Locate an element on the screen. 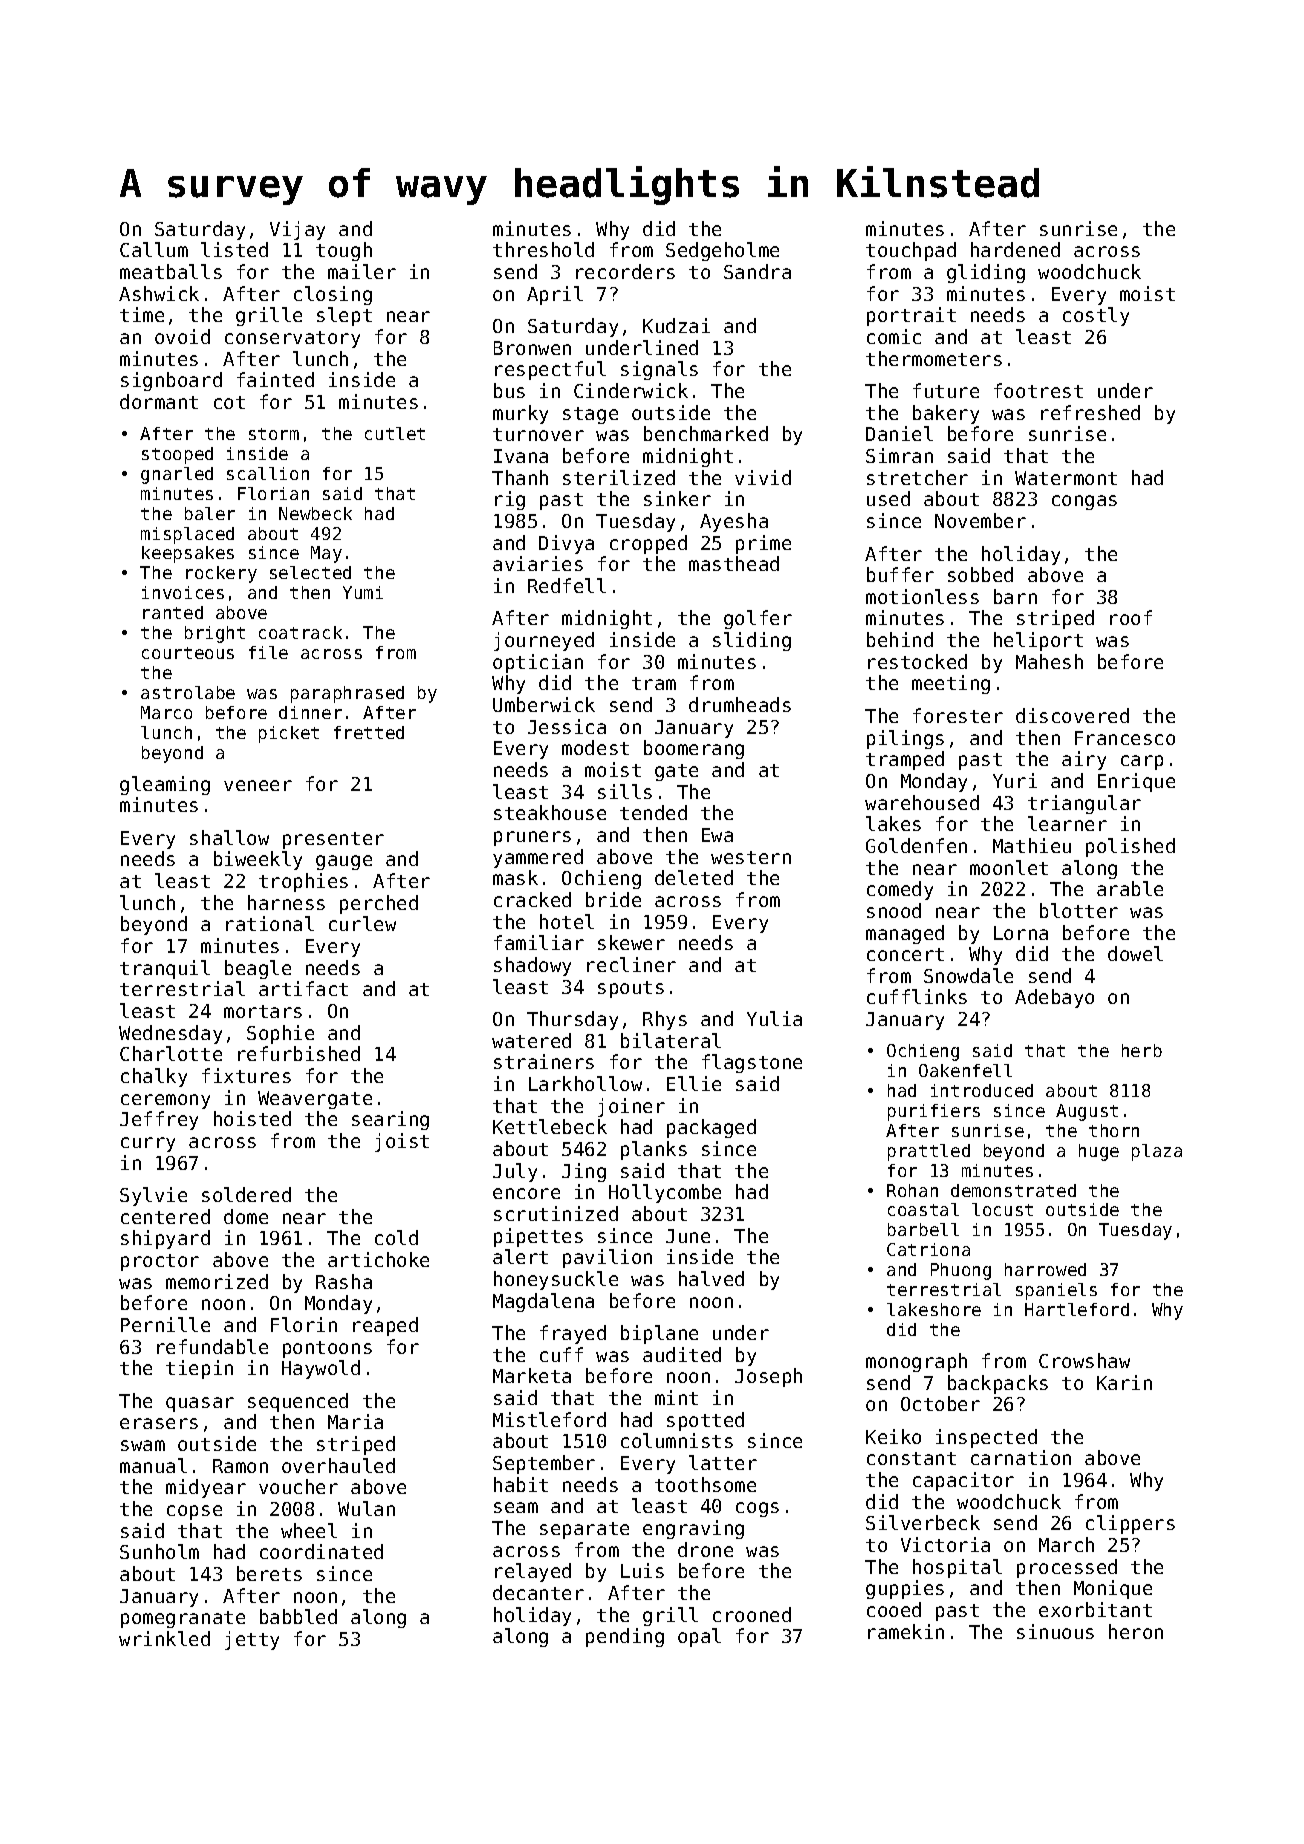 The height and width of the screenshot is (1844, 1304). Karin is located at coordinates (1124, 1382).
